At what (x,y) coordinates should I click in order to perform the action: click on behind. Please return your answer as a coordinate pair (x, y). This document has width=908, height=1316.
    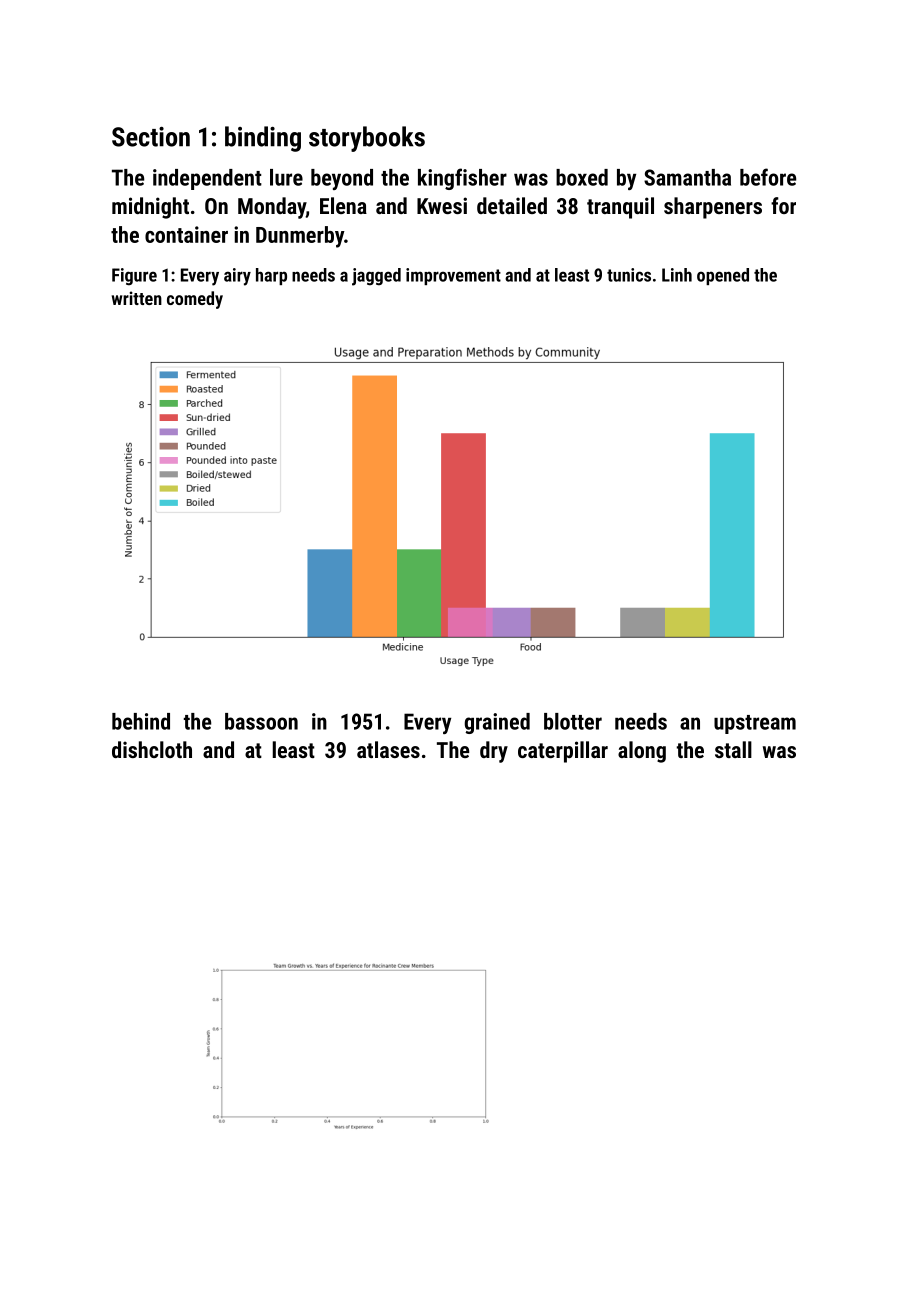
    Looking at the image, I should click on (141, 721).
